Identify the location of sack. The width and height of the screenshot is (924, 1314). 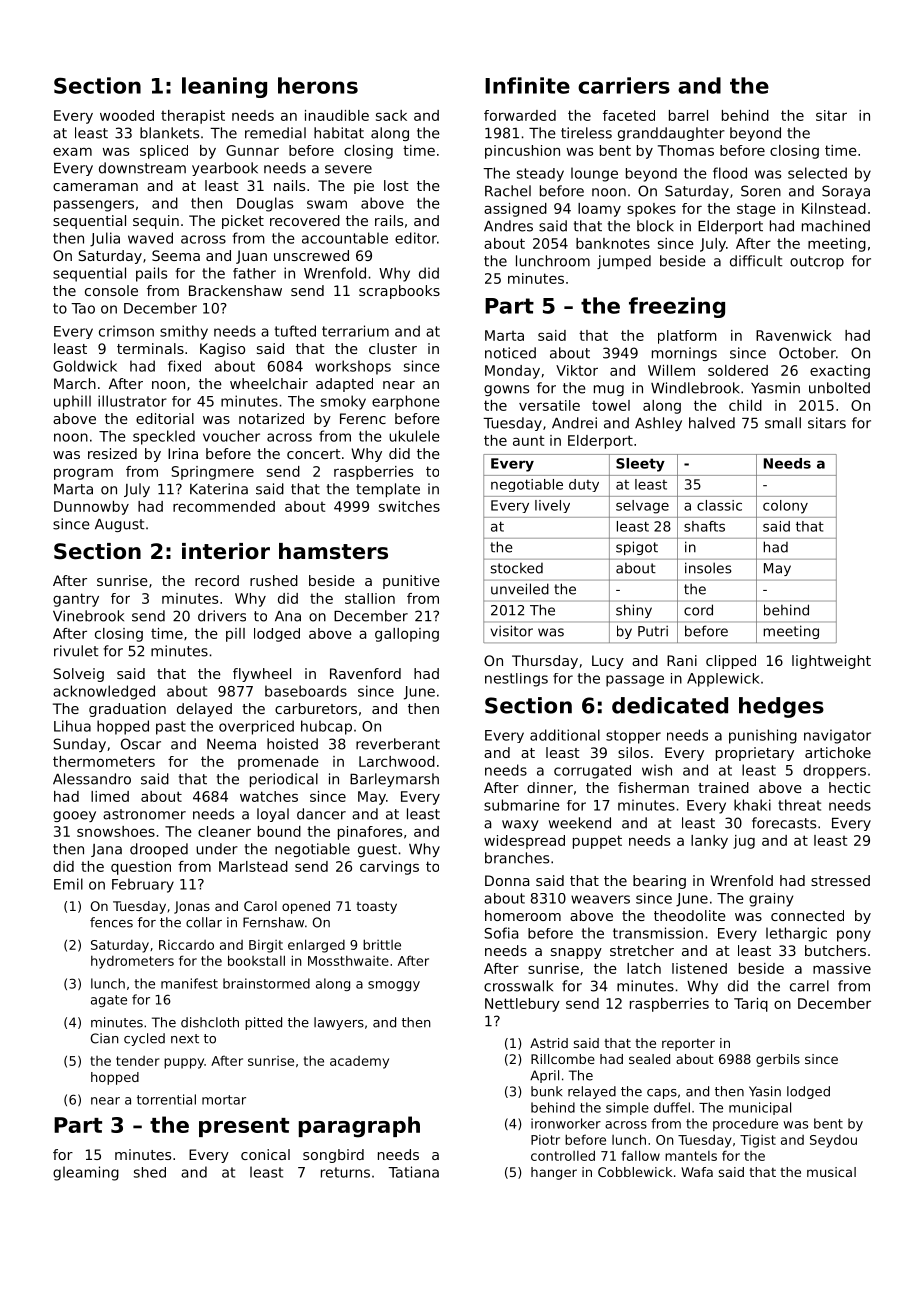
(391, 115).
